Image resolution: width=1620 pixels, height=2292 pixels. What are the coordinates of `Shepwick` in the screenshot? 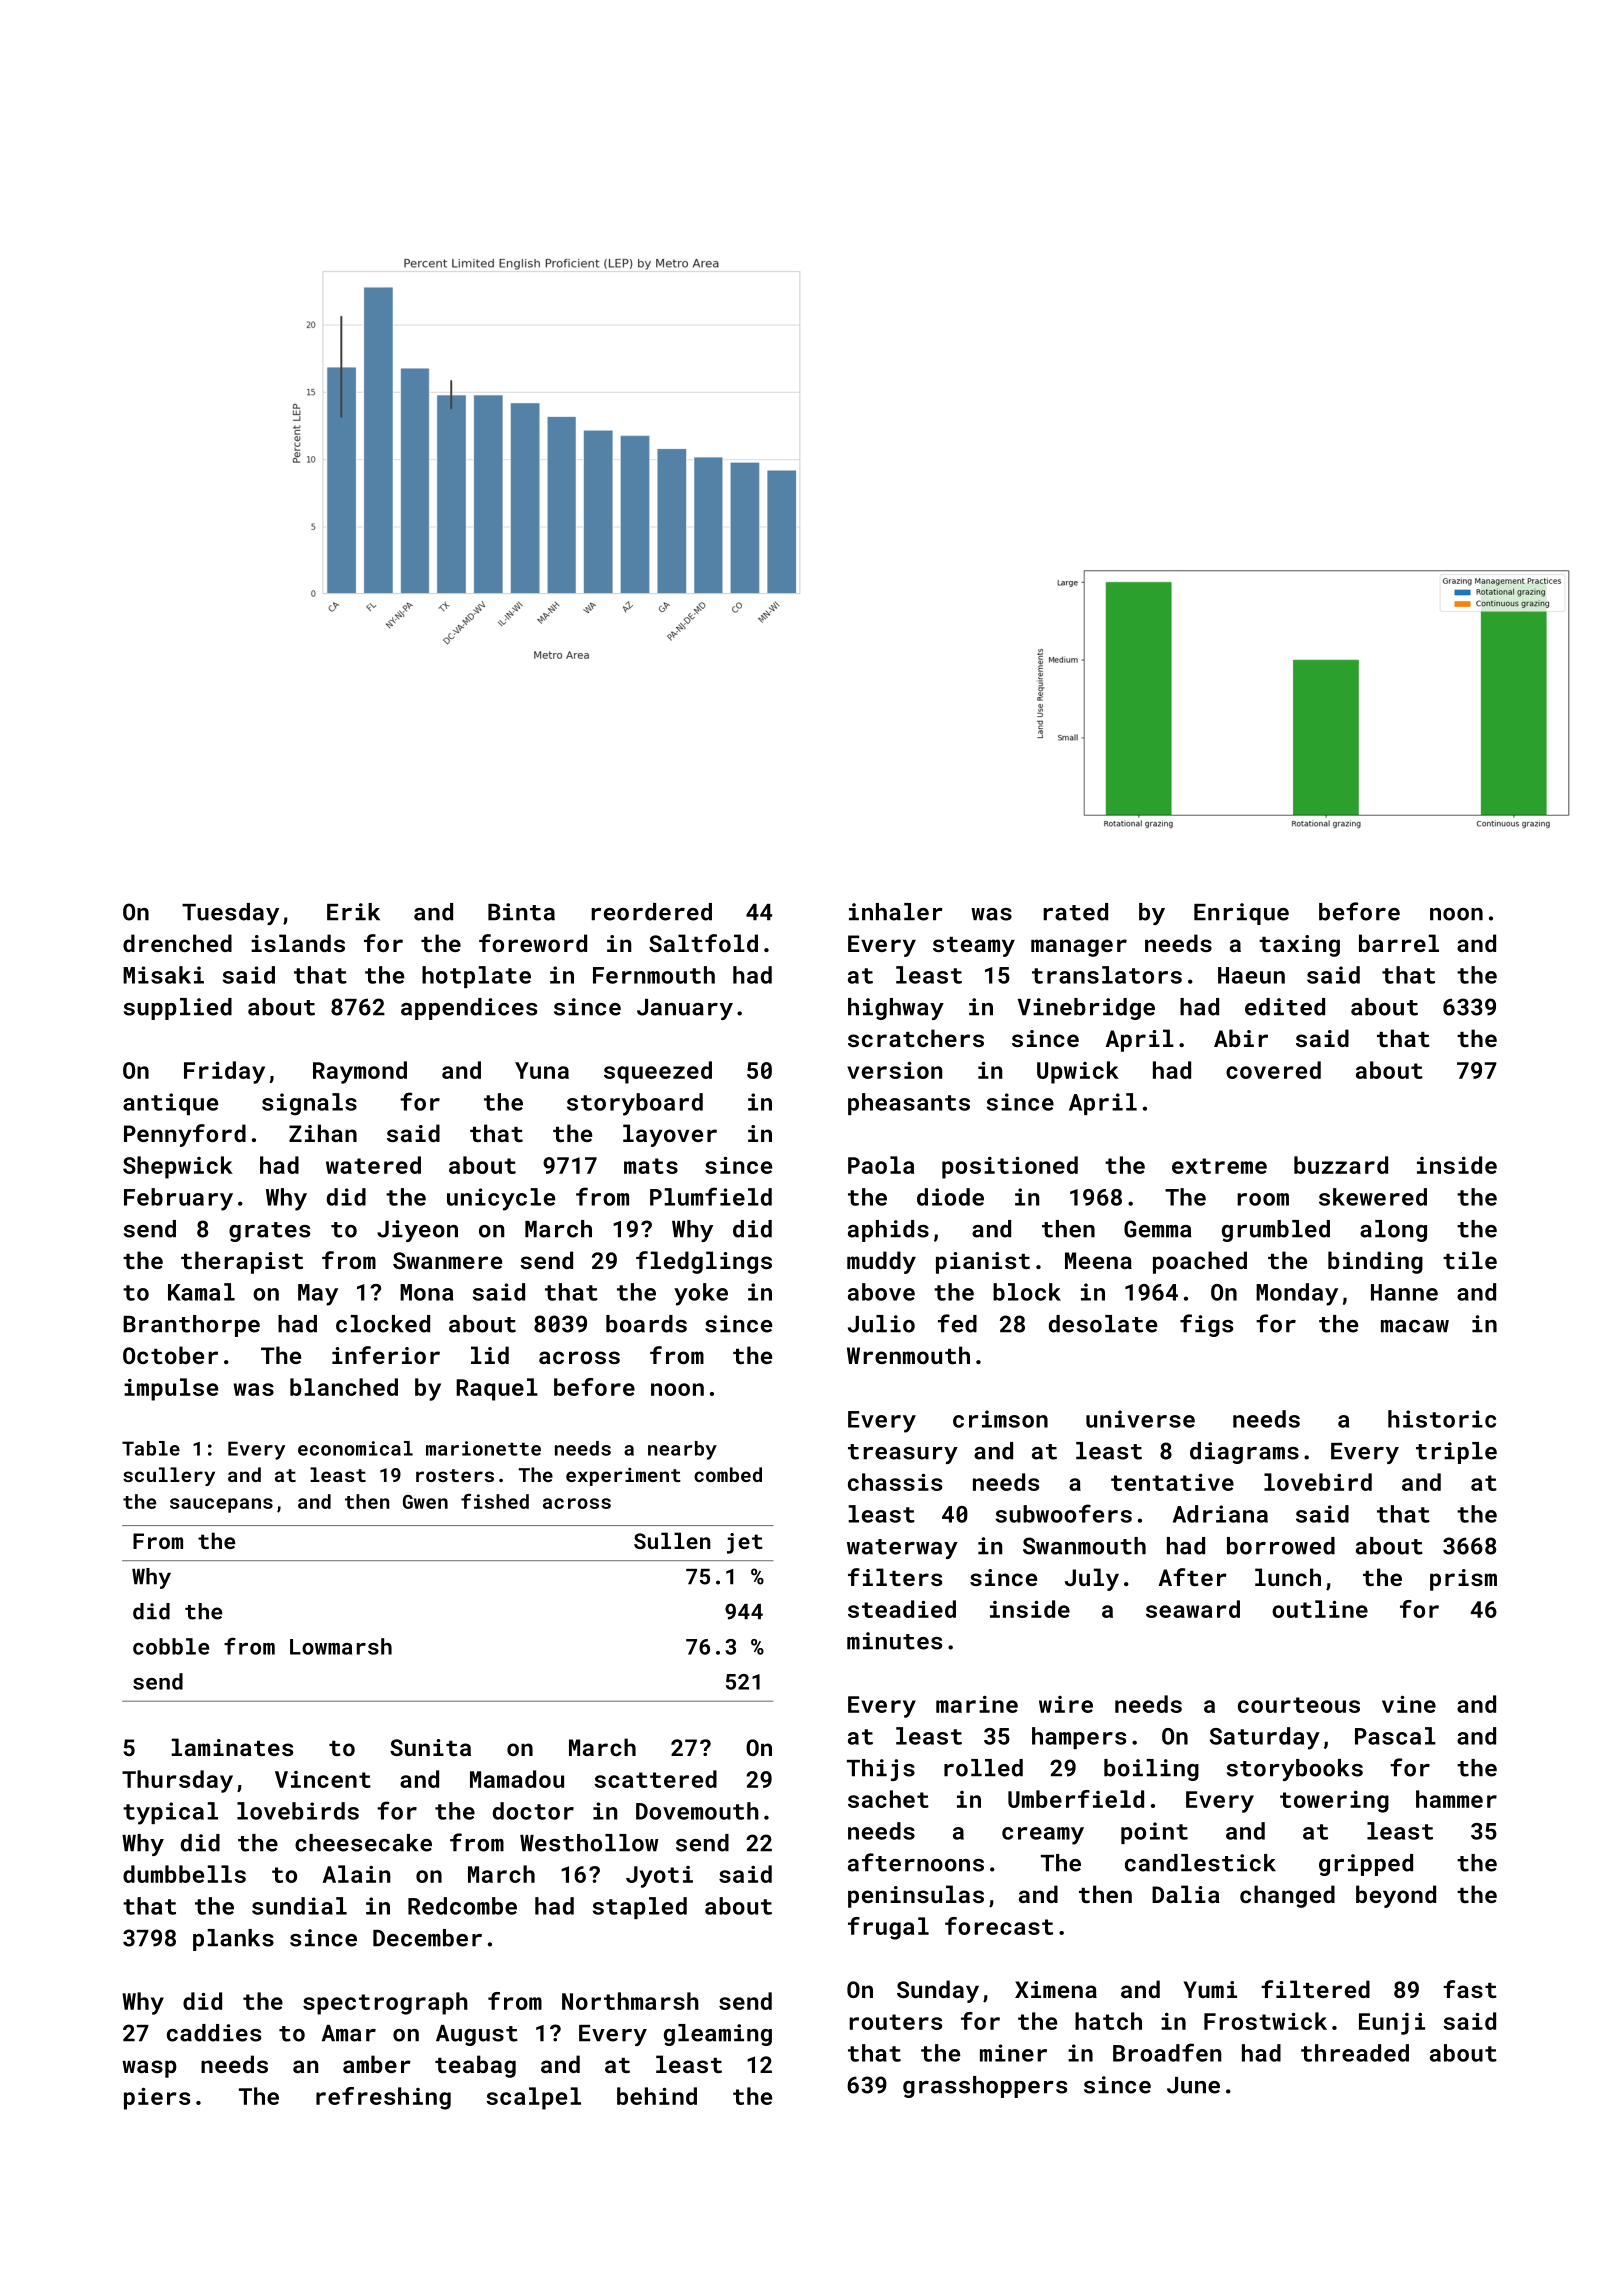 It's located at (178, 1167).
